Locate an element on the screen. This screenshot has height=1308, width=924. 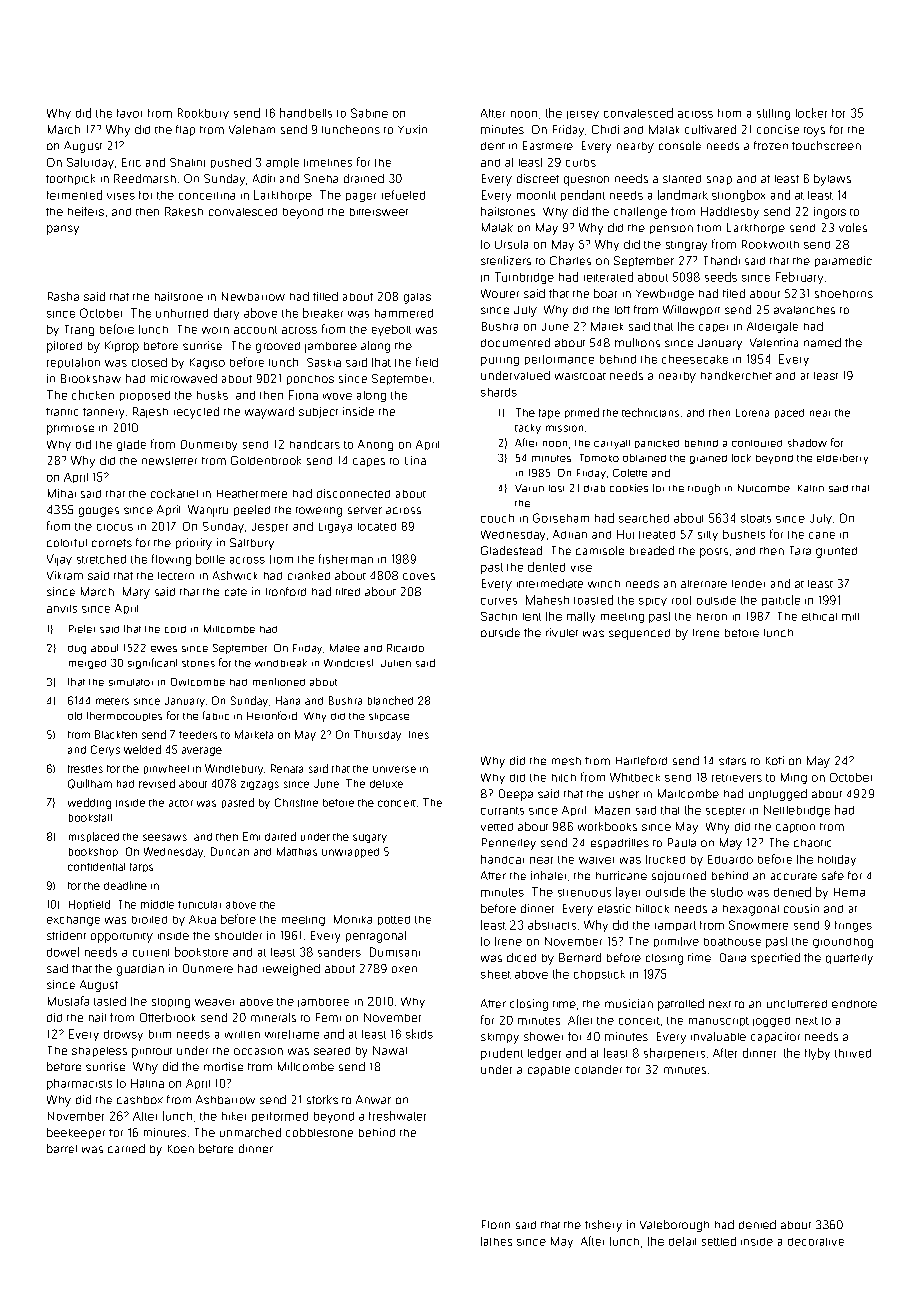
fisherman is located at coordinates (346, 559).
